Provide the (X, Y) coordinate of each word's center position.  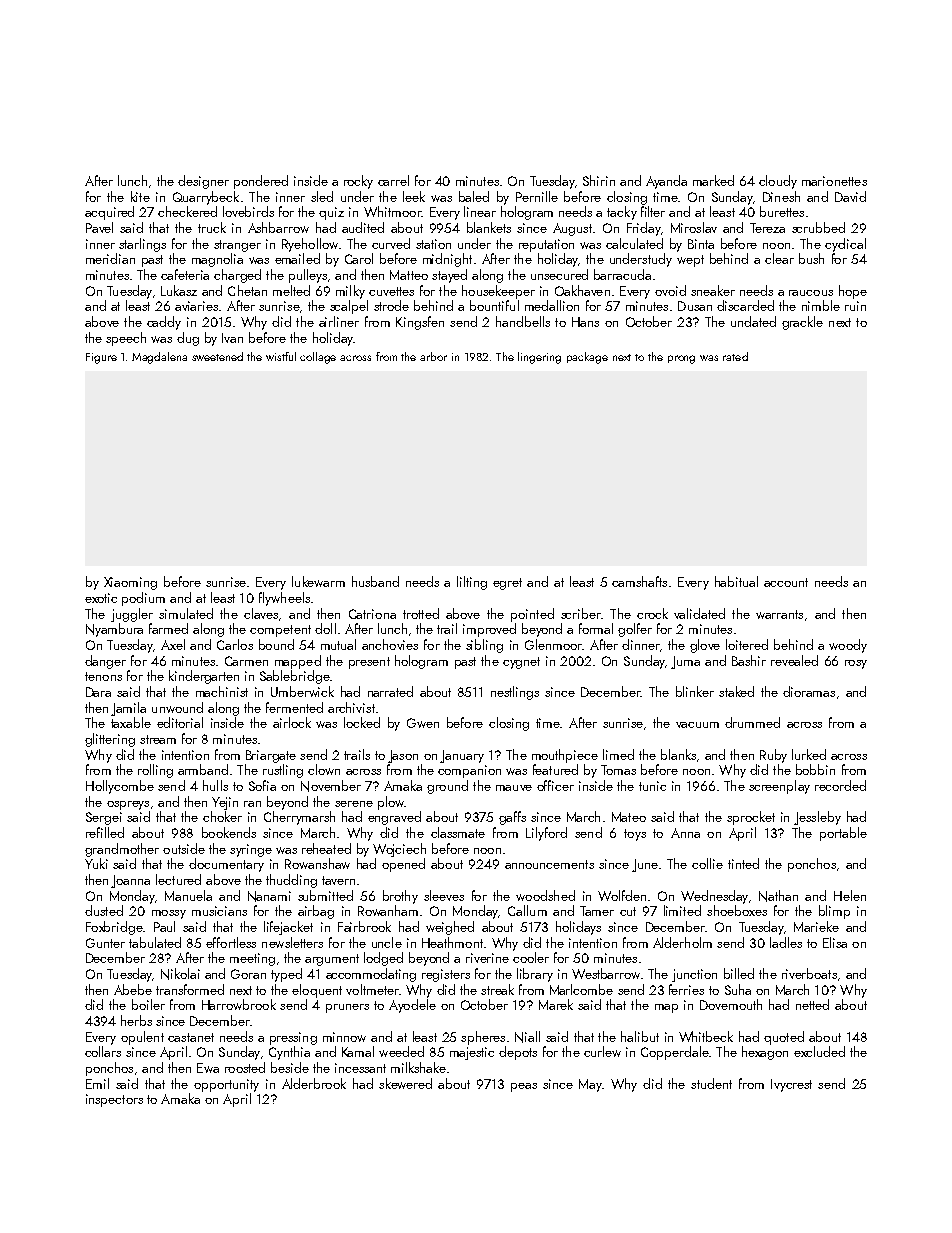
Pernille (537, 196)
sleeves (444, 895)
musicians (219, 911)
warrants (779, 614)
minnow (344, 1037)
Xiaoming (130, 583)
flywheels (284, 599)
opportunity (226, 1085)
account (786, 582)
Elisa (835, 942)
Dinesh (781, 196)
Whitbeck (706, 1036)
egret (507, 584)
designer (203, 182)
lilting (472, 583)
